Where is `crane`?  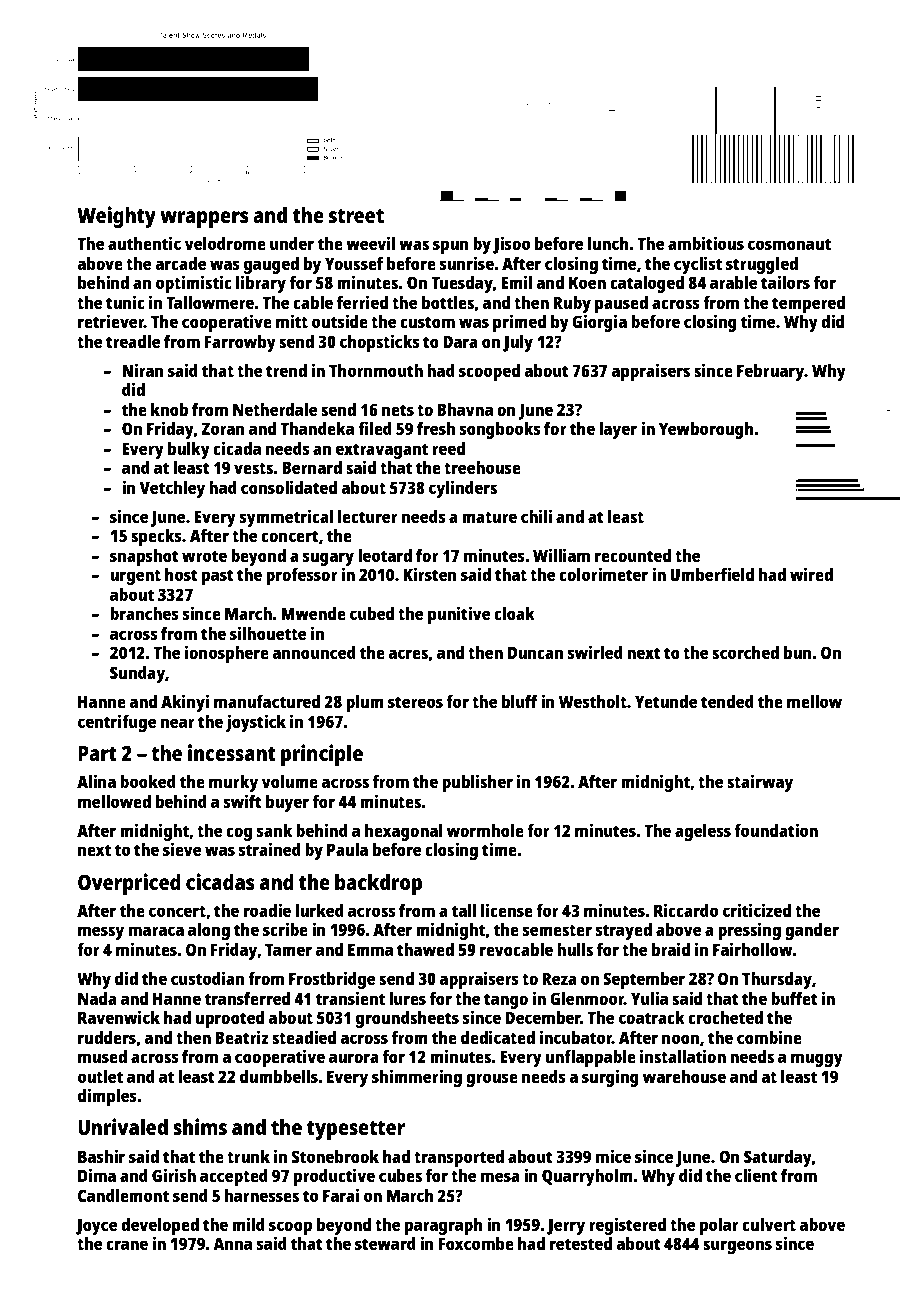 crane is located at coordinates (127, 1245).
